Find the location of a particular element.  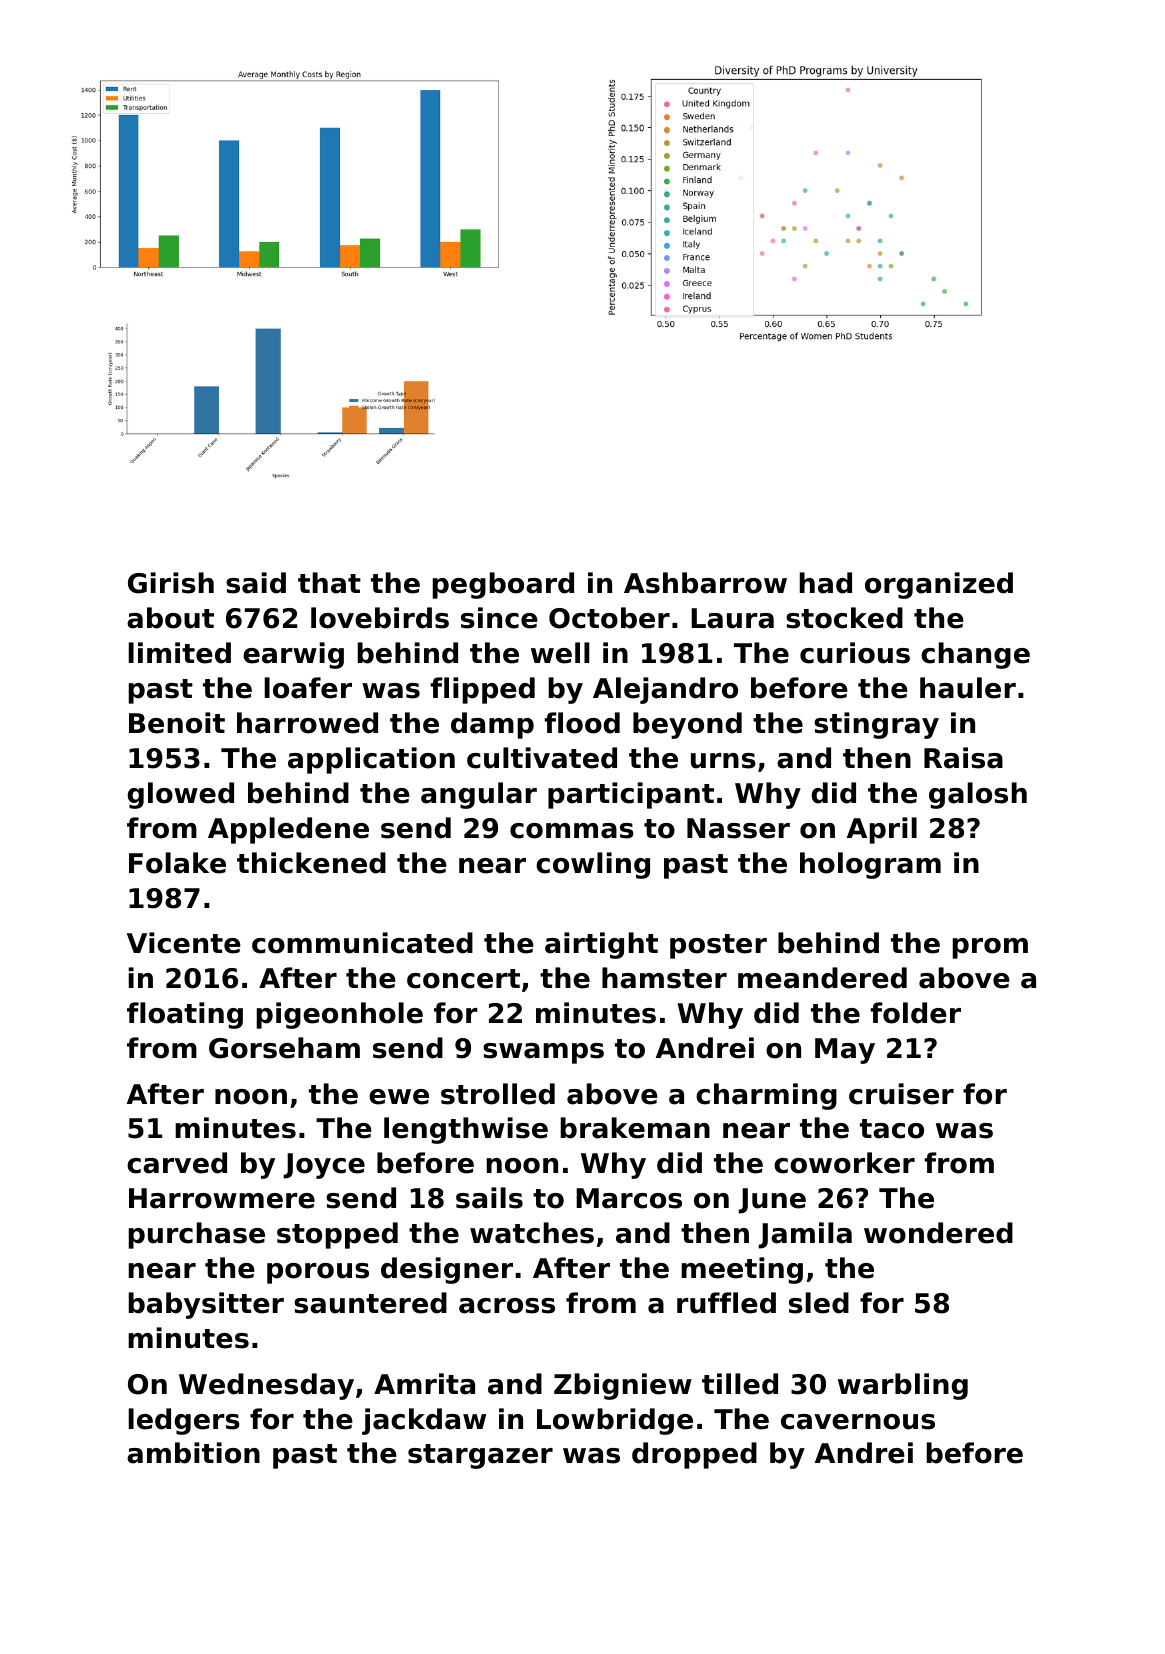

angular is located at coordinates (479, 795).
